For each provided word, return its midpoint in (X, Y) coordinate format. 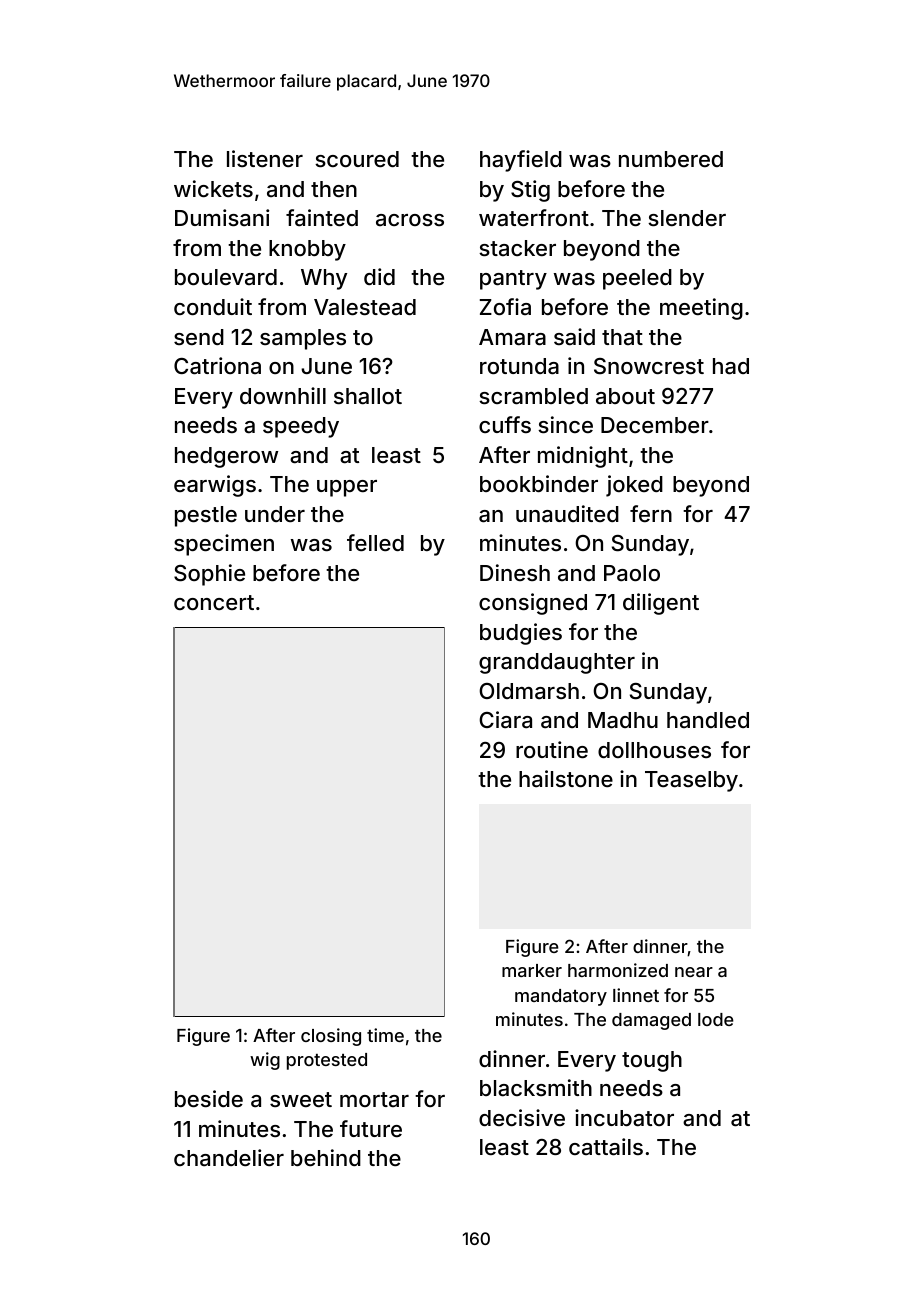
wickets (213, 188)
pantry (513, 280)
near (694, 972)
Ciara (505, 720)
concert (214, 602)
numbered (671, 159)
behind (326, 1157)
